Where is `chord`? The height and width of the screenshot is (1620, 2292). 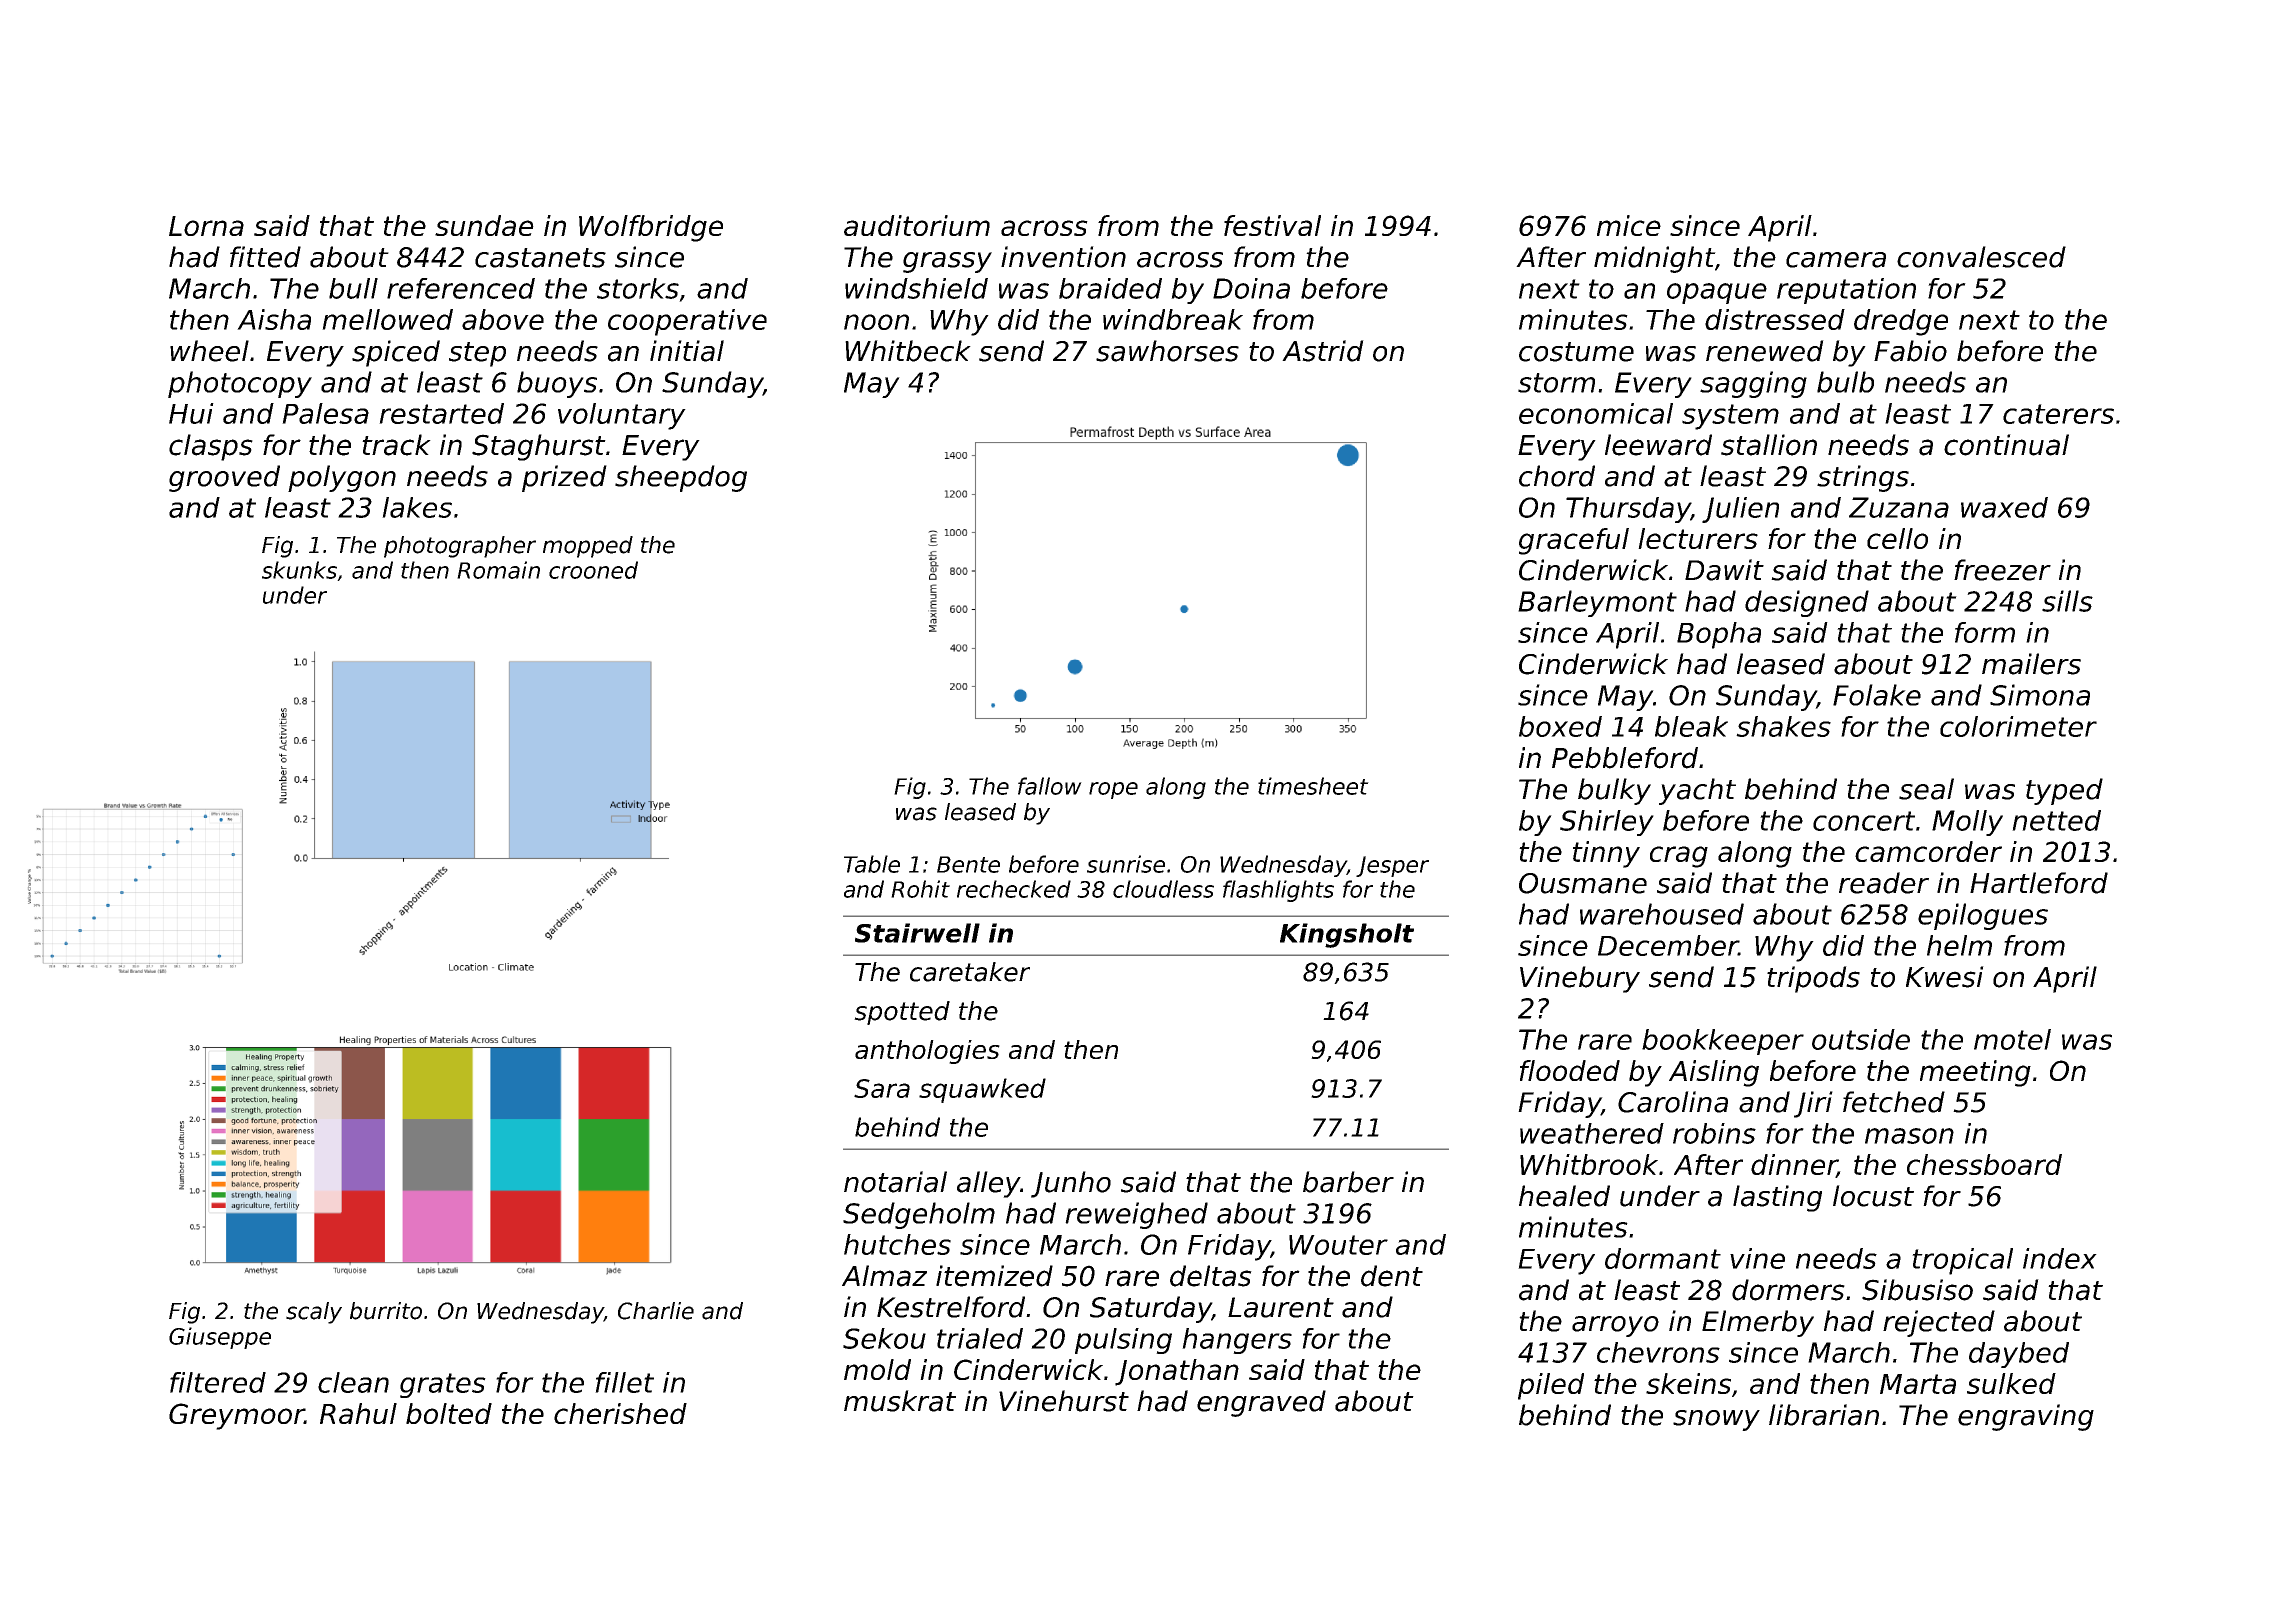 chord is located at coordinates (1557, 476).
